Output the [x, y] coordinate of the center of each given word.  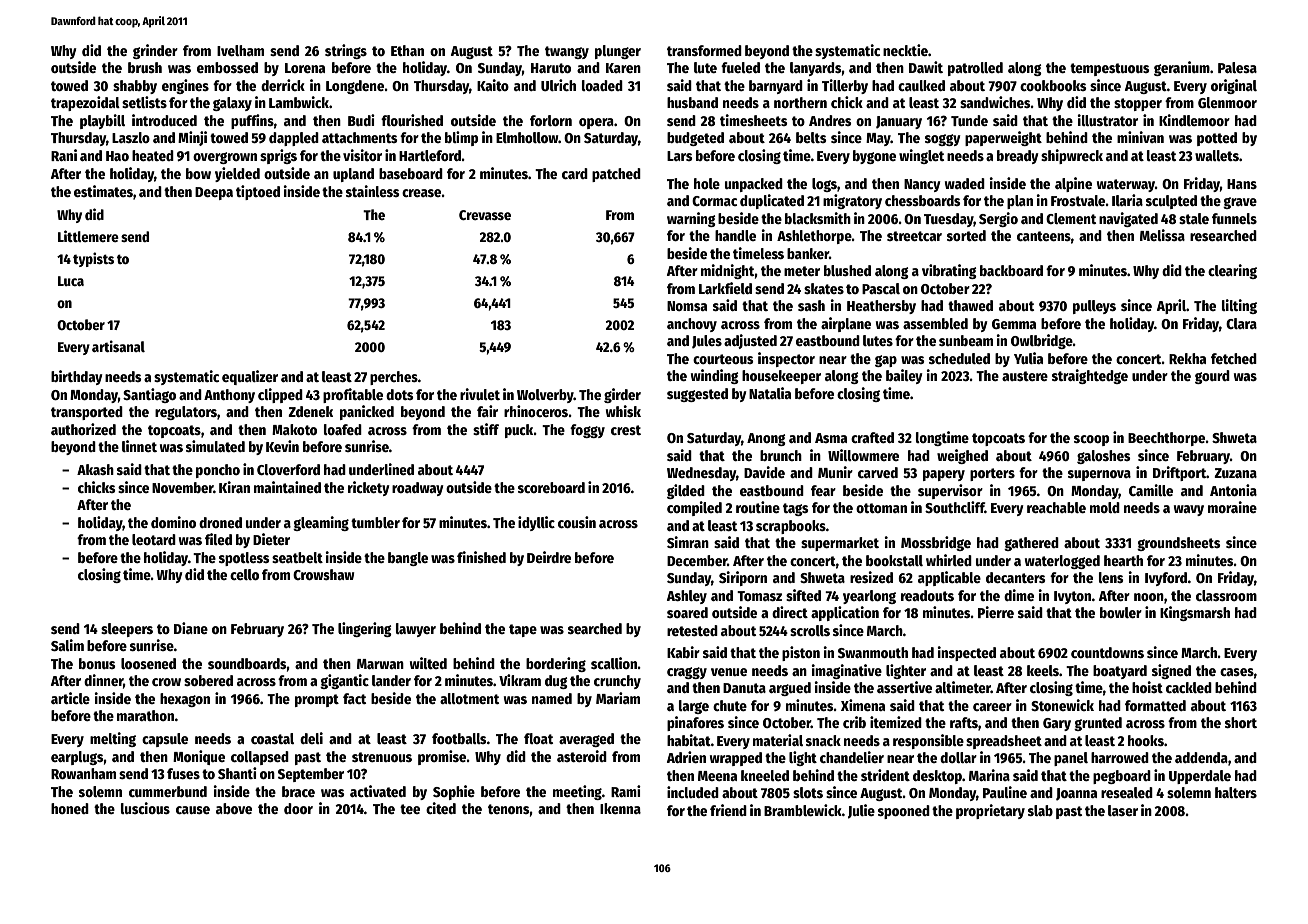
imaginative [846, 671]
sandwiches [995, 102]
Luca [71, 281]
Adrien [686, 757]
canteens [1044, 236]
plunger [618, 52]
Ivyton [1072, 597]
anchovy [692, 325]
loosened [148, 663]
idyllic [536, 523]
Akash [95, 469]
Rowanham [83, 773]
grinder [155, 51]
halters [1236, 792]
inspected [966, 653]
